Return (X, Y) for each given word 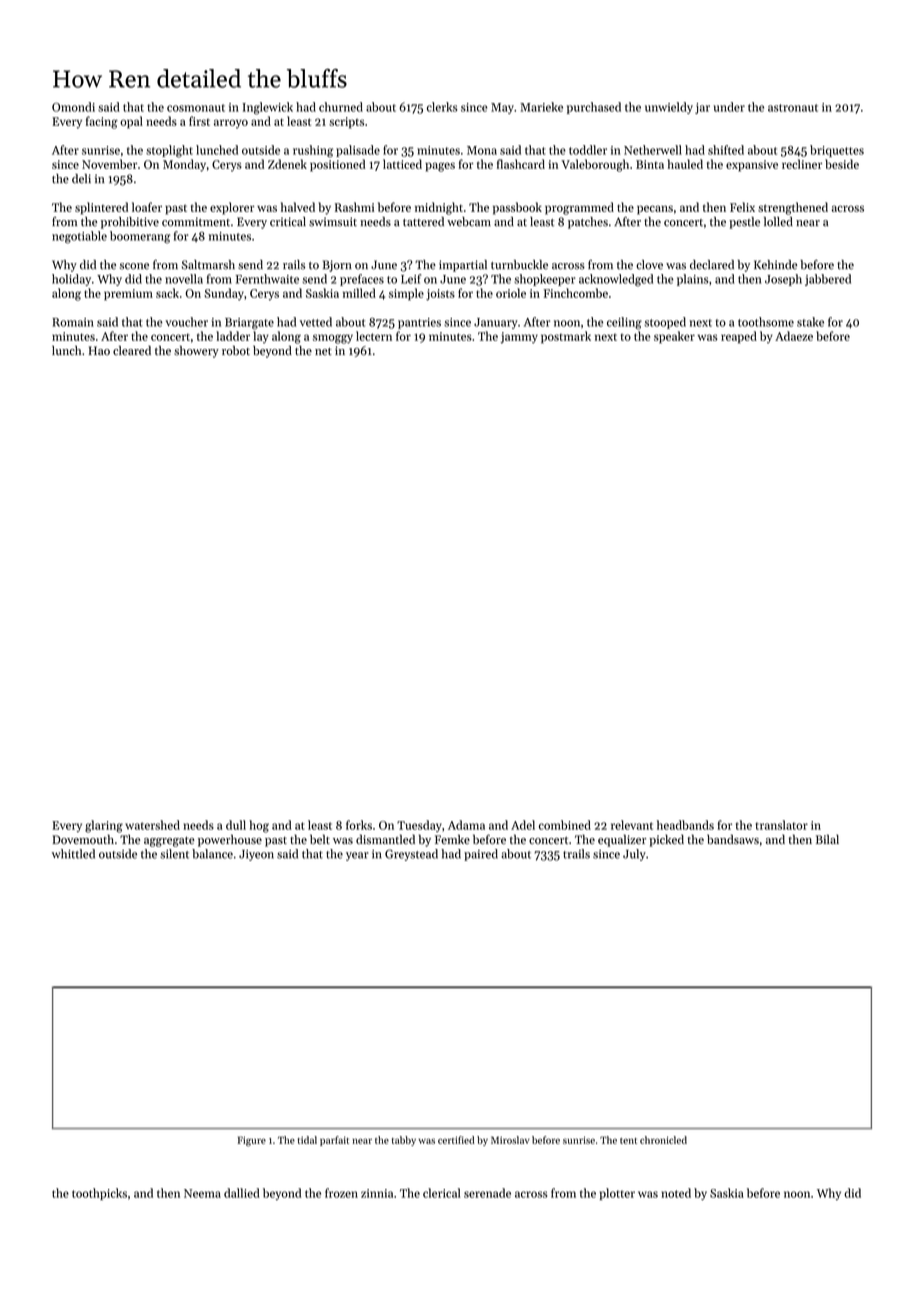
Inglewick (268, 108)
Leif (411, 279)
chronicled (663, 1140)
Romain (73, 322)
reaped (739, 337)
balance (212, 854)
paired (481, 855)
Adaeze (794, 336)
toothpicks (99, 1194)
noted (676, 1193)
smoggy (333, 339)
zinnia (377, 1193)
